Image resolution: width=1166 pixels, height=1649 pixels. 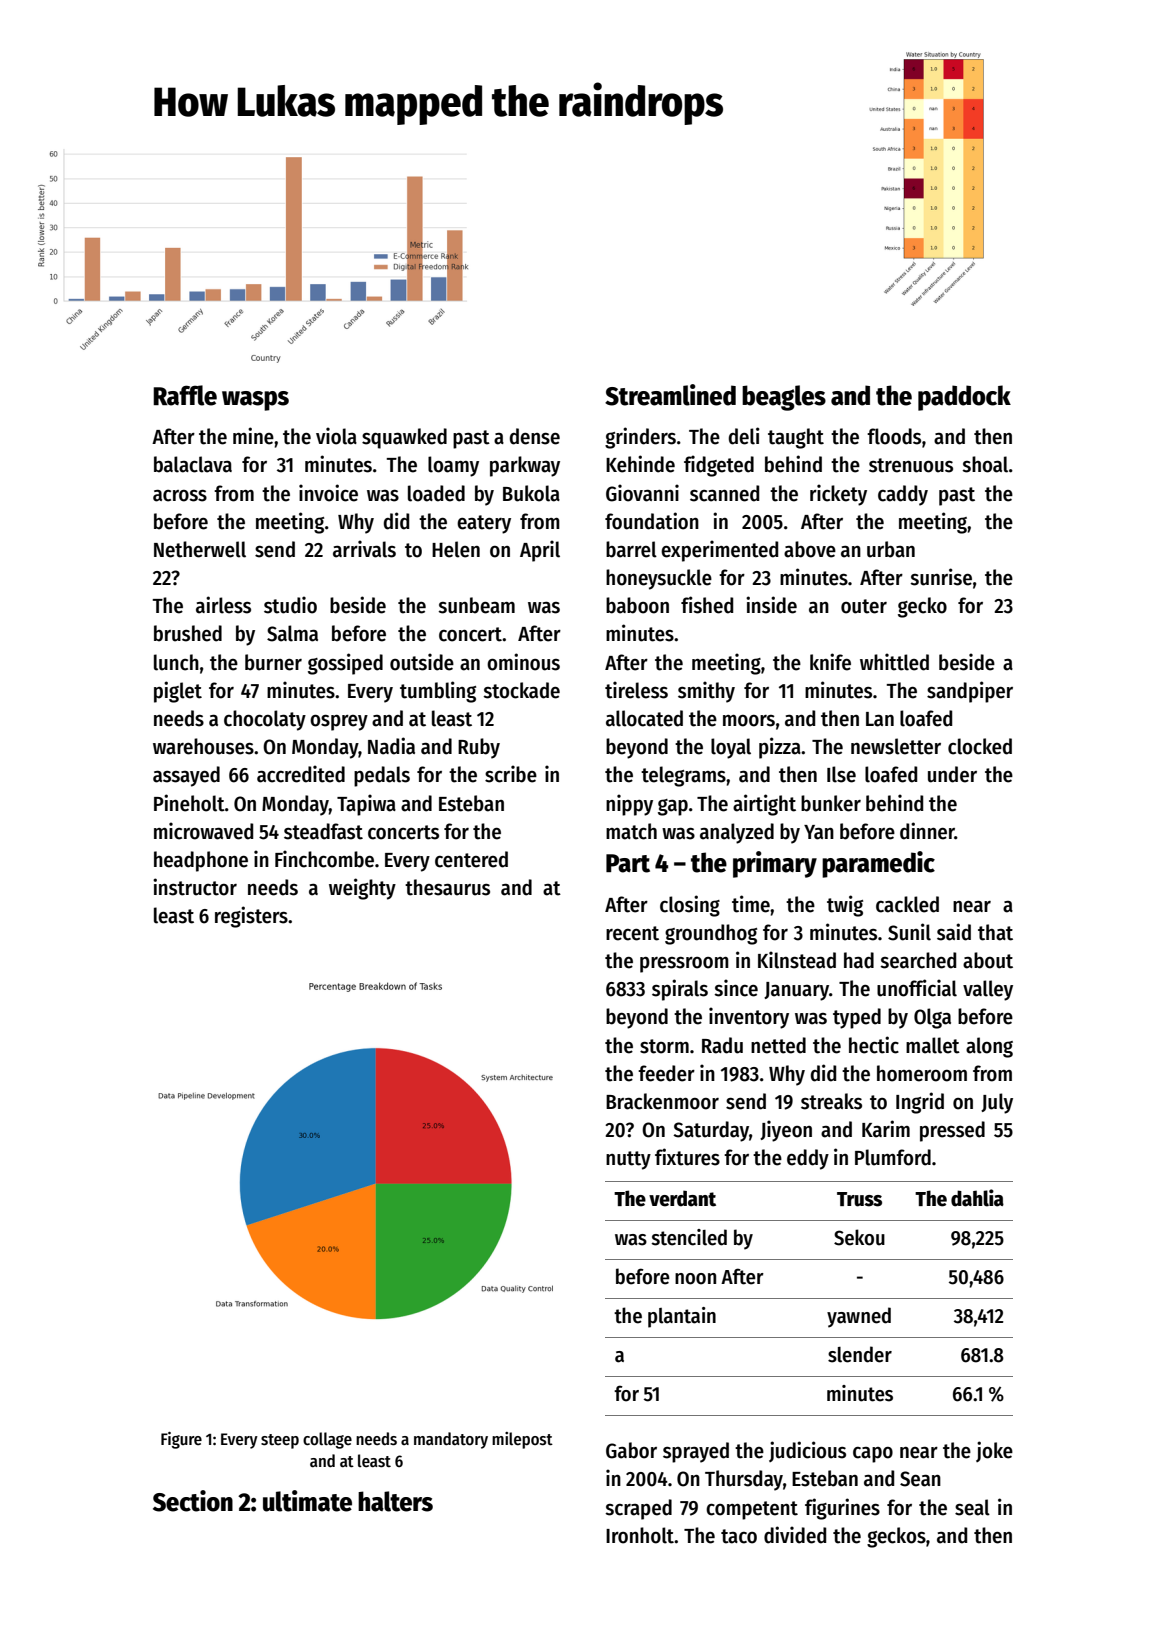 What do you see at coordinates (666, 1073) in the screenshot?
I see `feeder` at bounding box center [666, 1073].
